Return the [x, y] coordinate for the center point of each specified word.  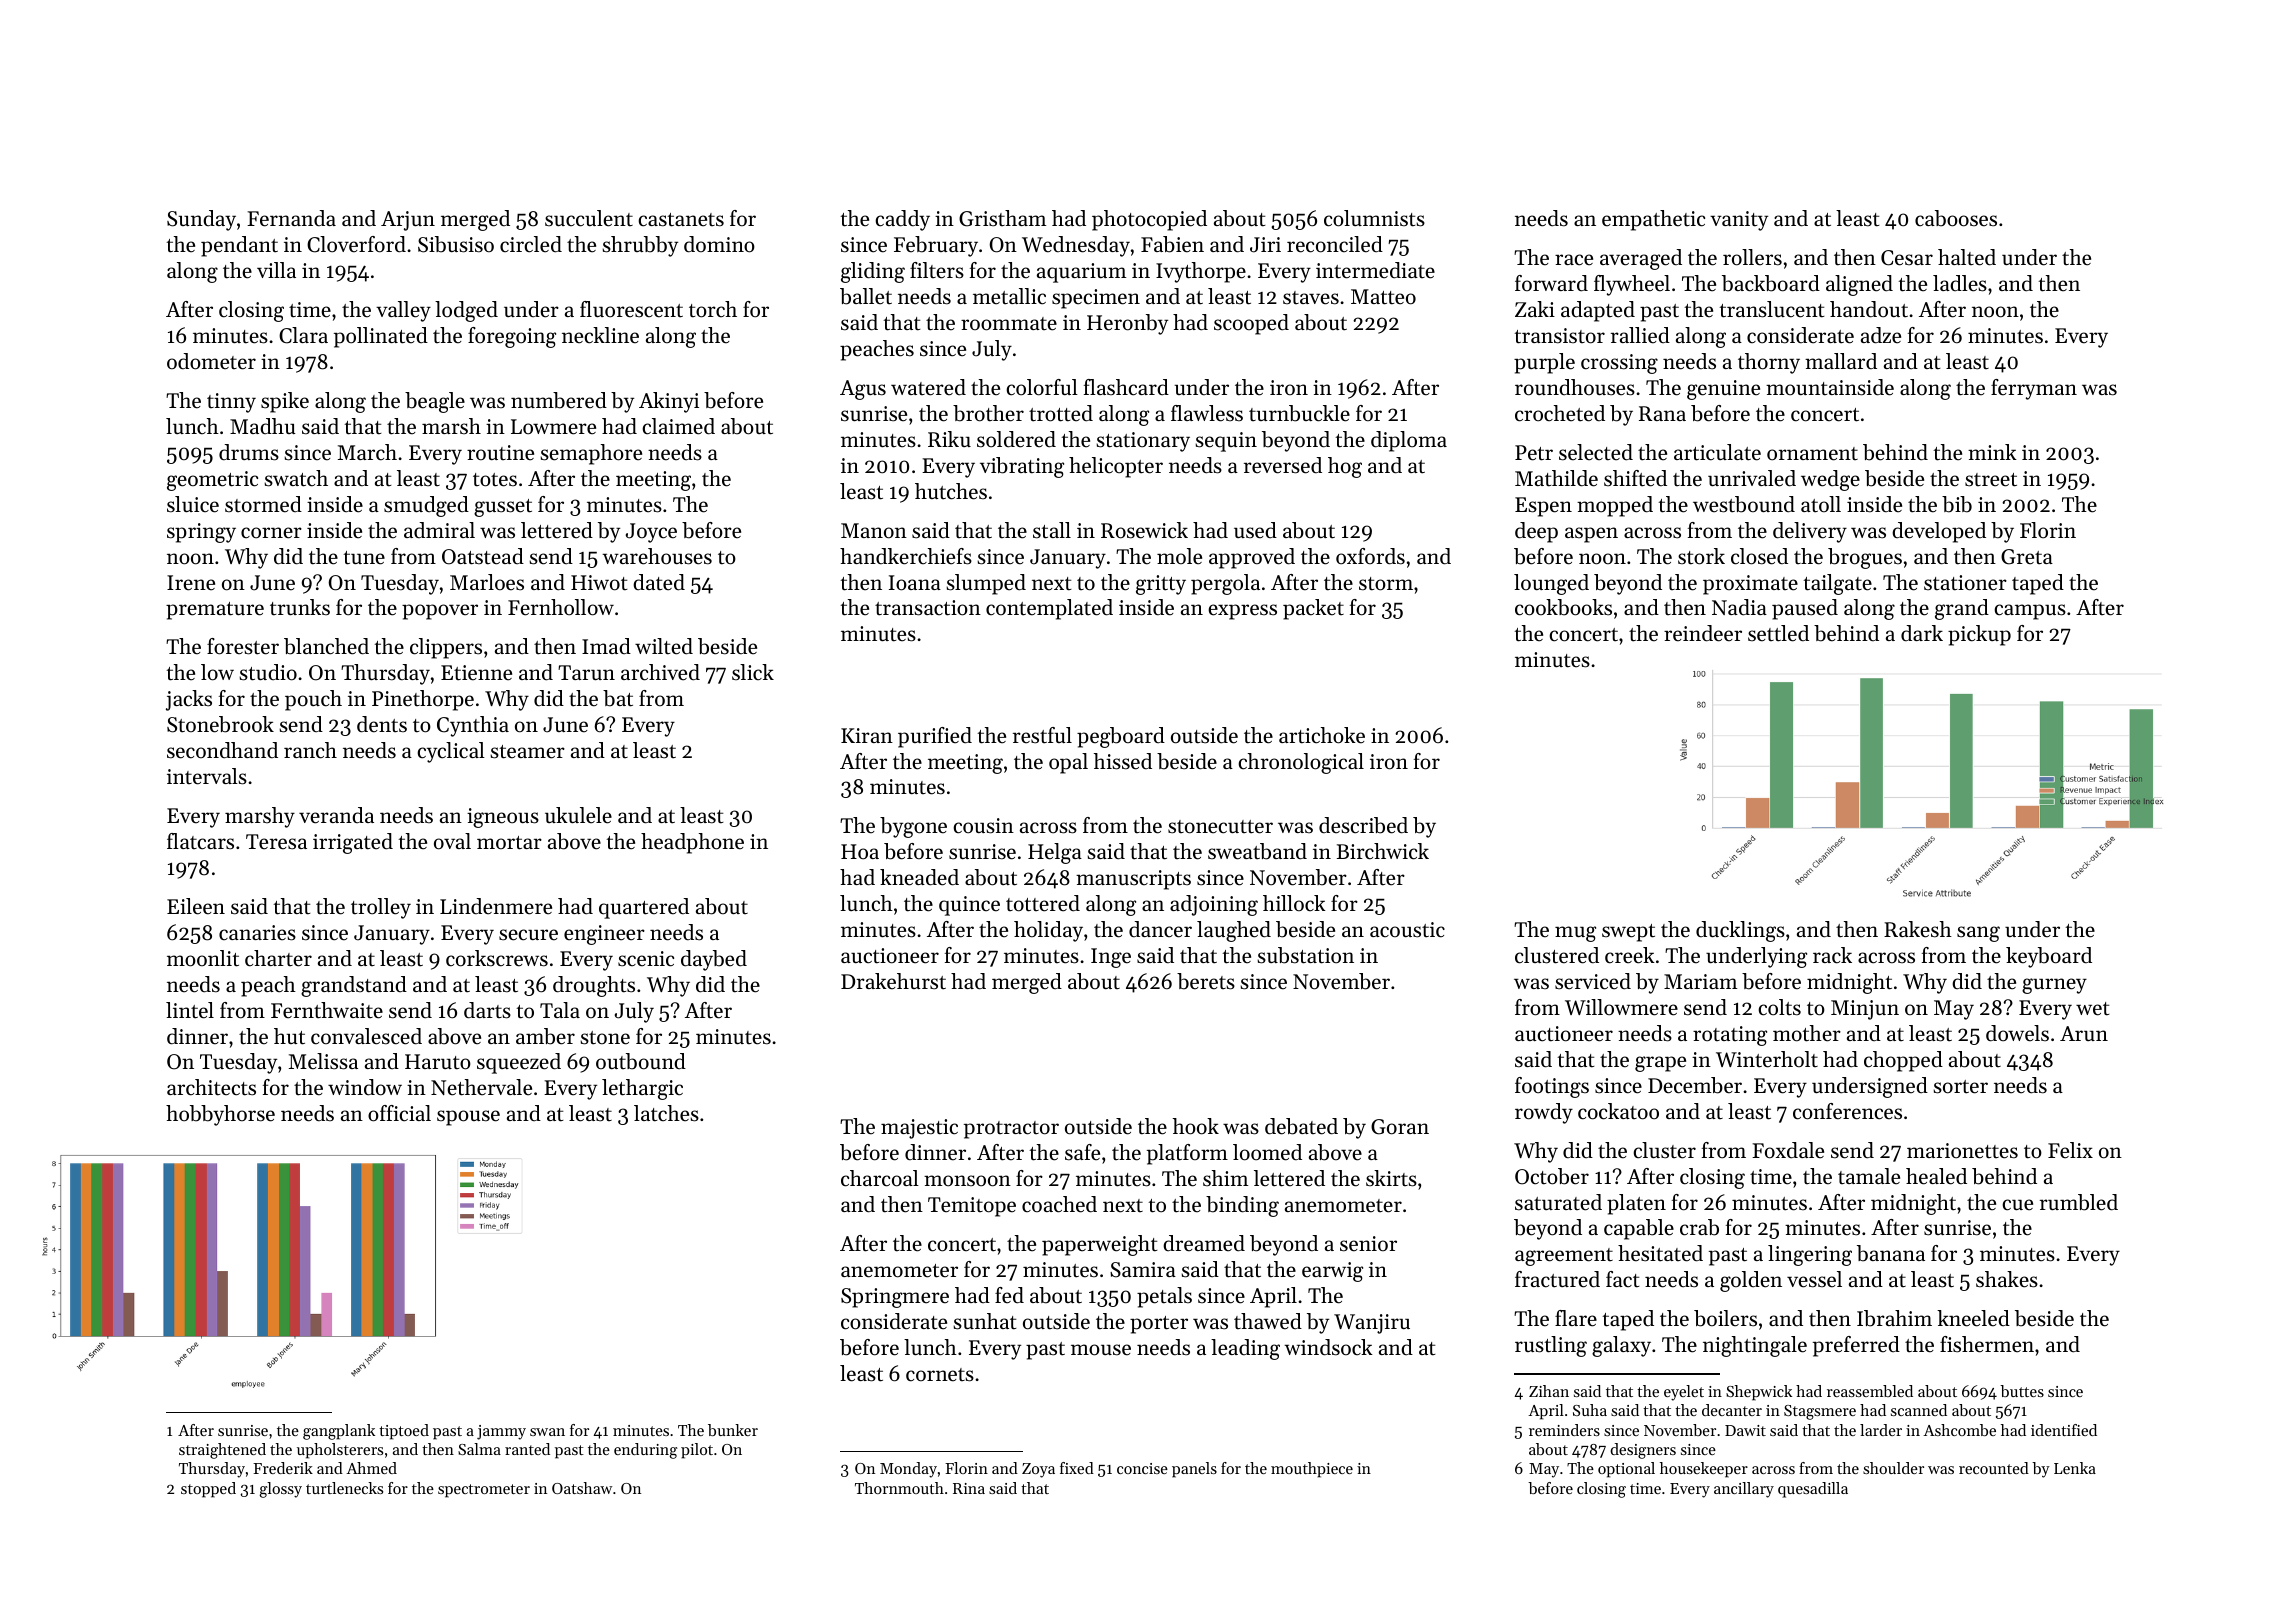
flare [1576, 1318]
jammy [501, 1432]
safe [1082, 1152]
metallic [1009, 296]
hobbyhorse [220, 1115]
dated [659, 582]
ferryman [2034, 389]
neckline [600, 335]
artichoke [1322, 735]
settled [1778, 633]
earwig [1332, 1272]
